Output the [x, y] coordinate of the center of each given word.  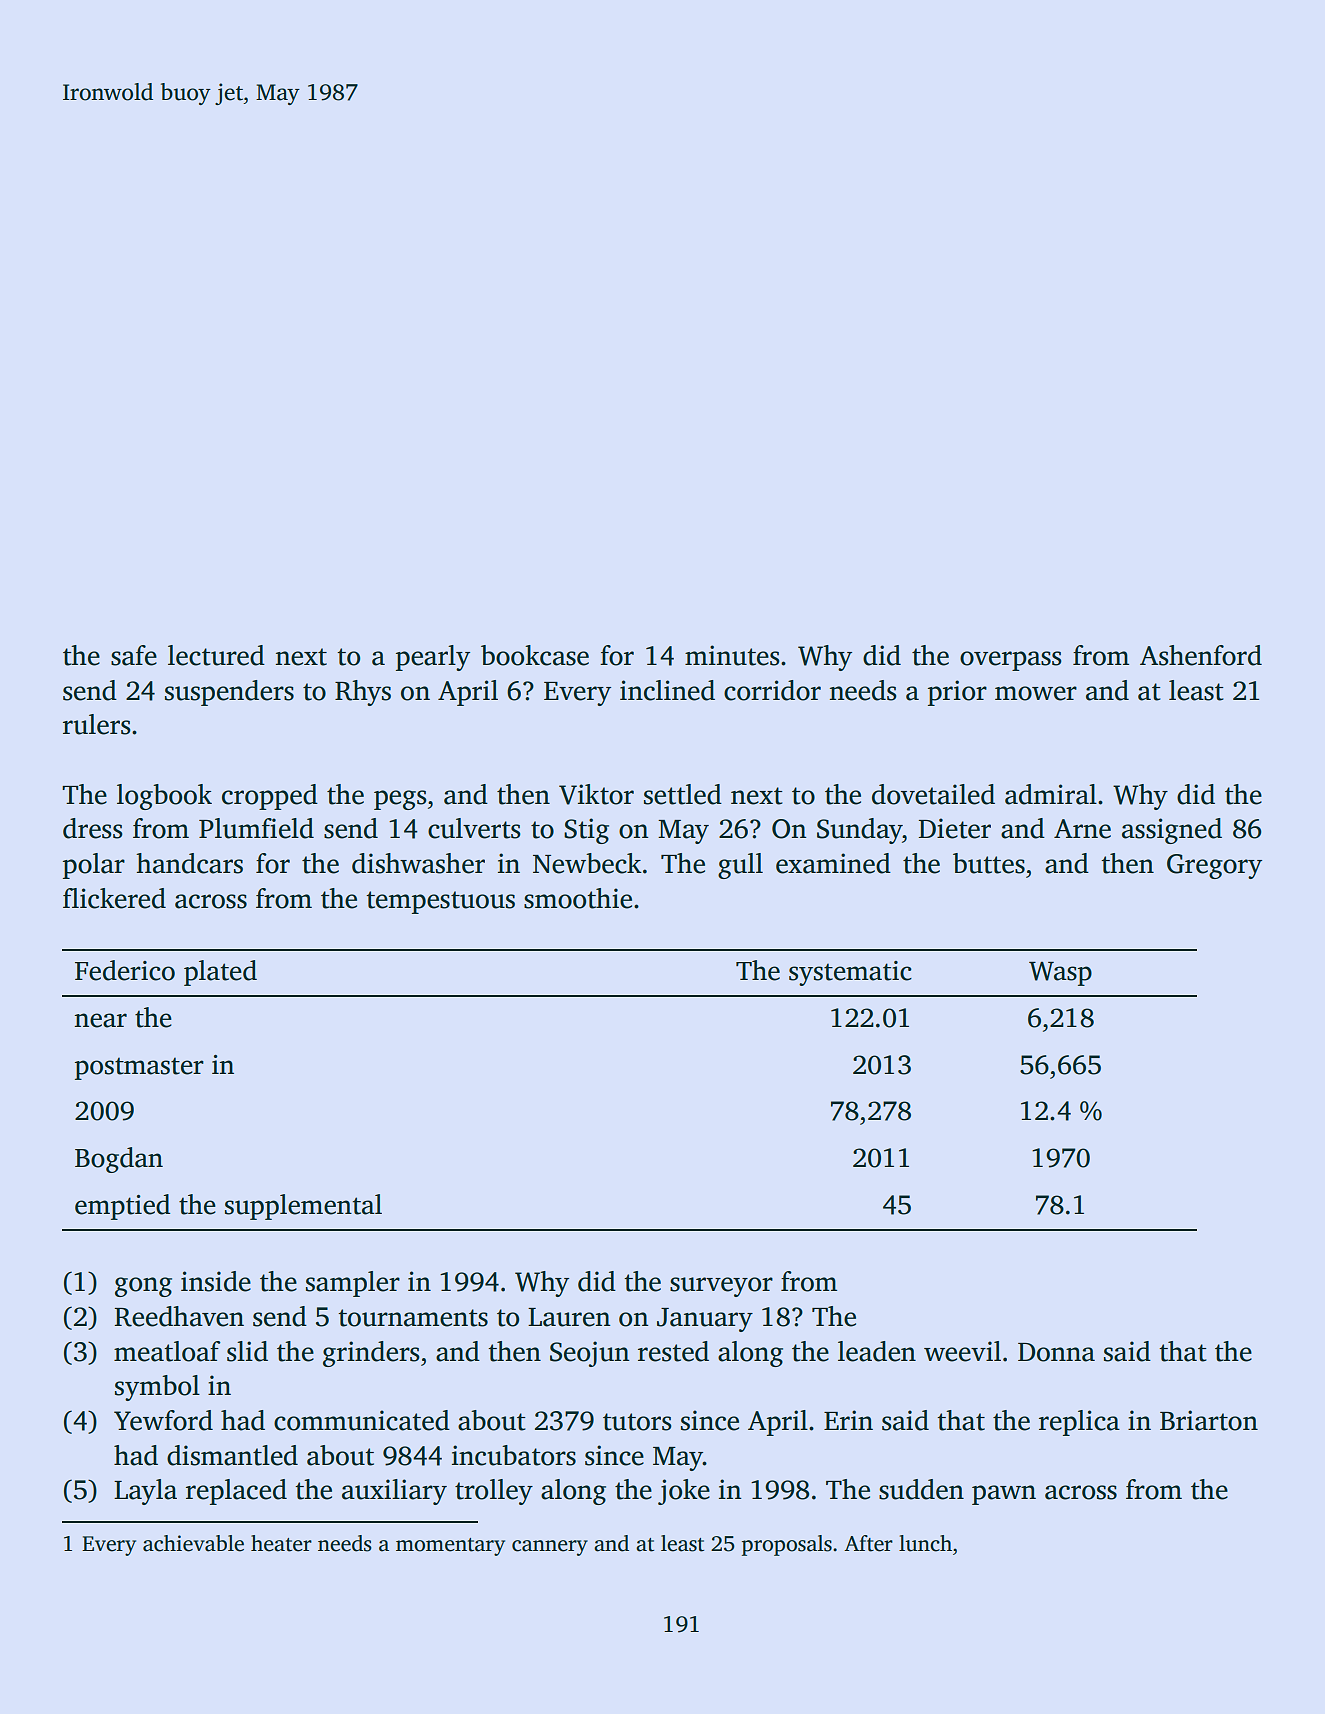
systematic [850, 973]
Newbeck [587, 863]
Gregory [1214, 866]
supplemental [303, 1207]
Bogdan [119, 1160]
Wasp [1060, 974]
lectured [216, 655]
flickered [114, 898]
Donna [1056, 1352]
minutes [732, 655]
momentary [450, 1547]
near [101, 1020]
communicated [362, 1420]
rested [673, 1351]
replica [1079, 1423]
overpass [1011, 661]
